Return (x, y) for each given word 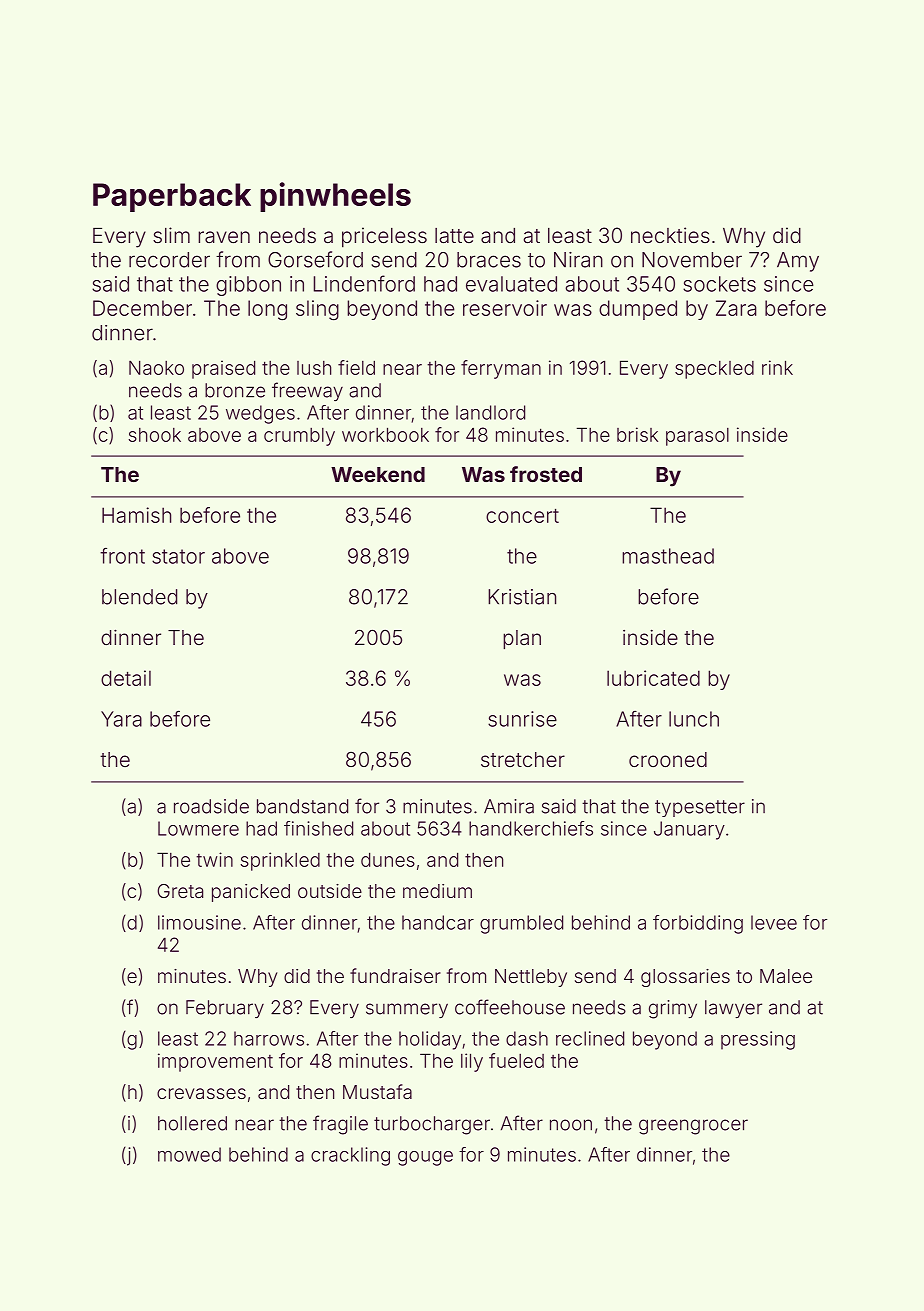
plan (522, 639)
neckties (670, 235)
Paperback (172, 197)
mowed (189, 1154)
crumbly (299, 437)
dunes (388, 859)
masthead (668, 556)
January (689, 830)
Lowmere (198, 828)
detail (126, 678)
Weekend (378, 474)
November (692, 260)
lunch (694, 719)
